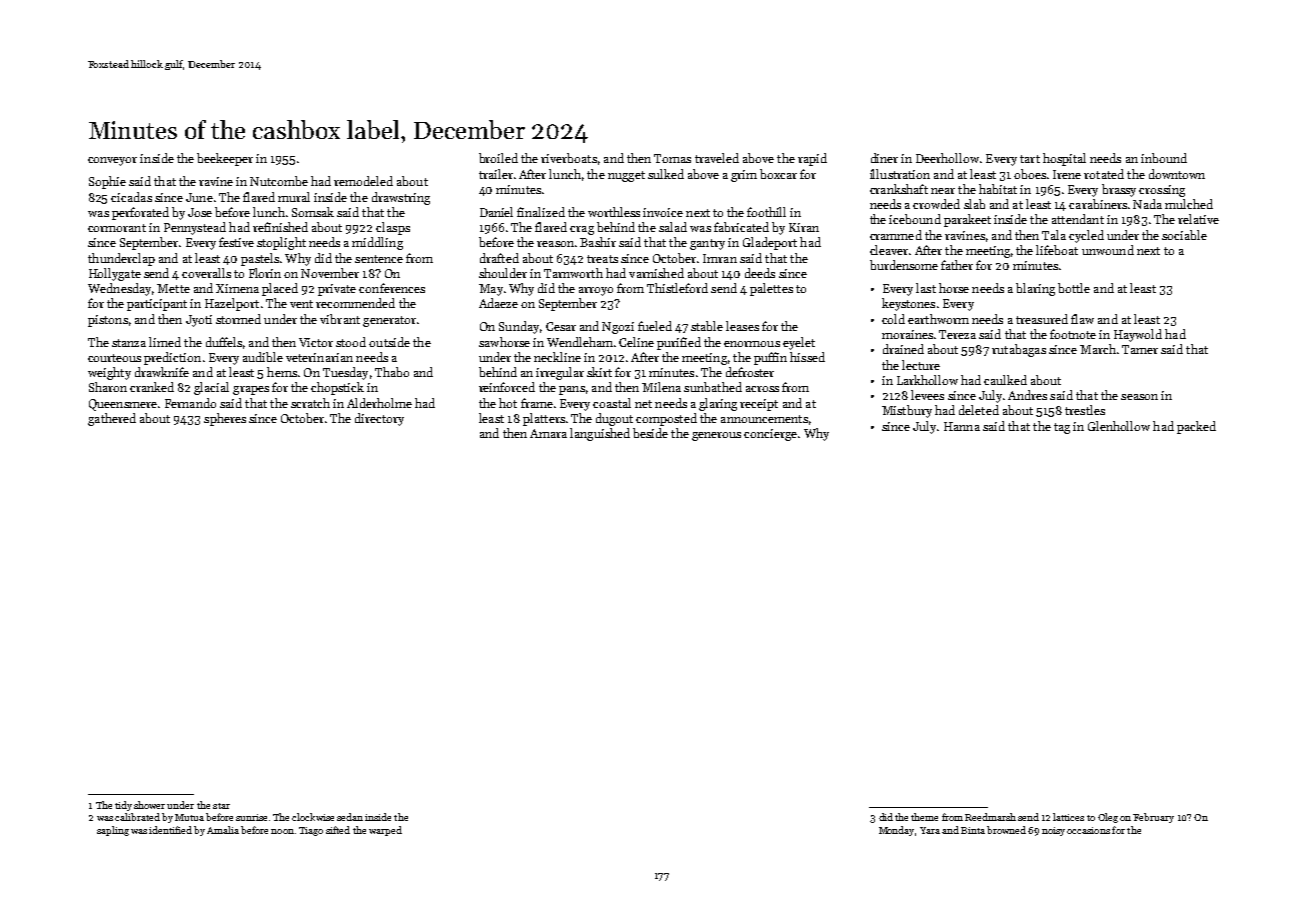 The width and height of the image is (1308, 924). What do you see at coordinates (1068, 817) in the image?
I see `lattices` at bounding box center [1068, 817].
